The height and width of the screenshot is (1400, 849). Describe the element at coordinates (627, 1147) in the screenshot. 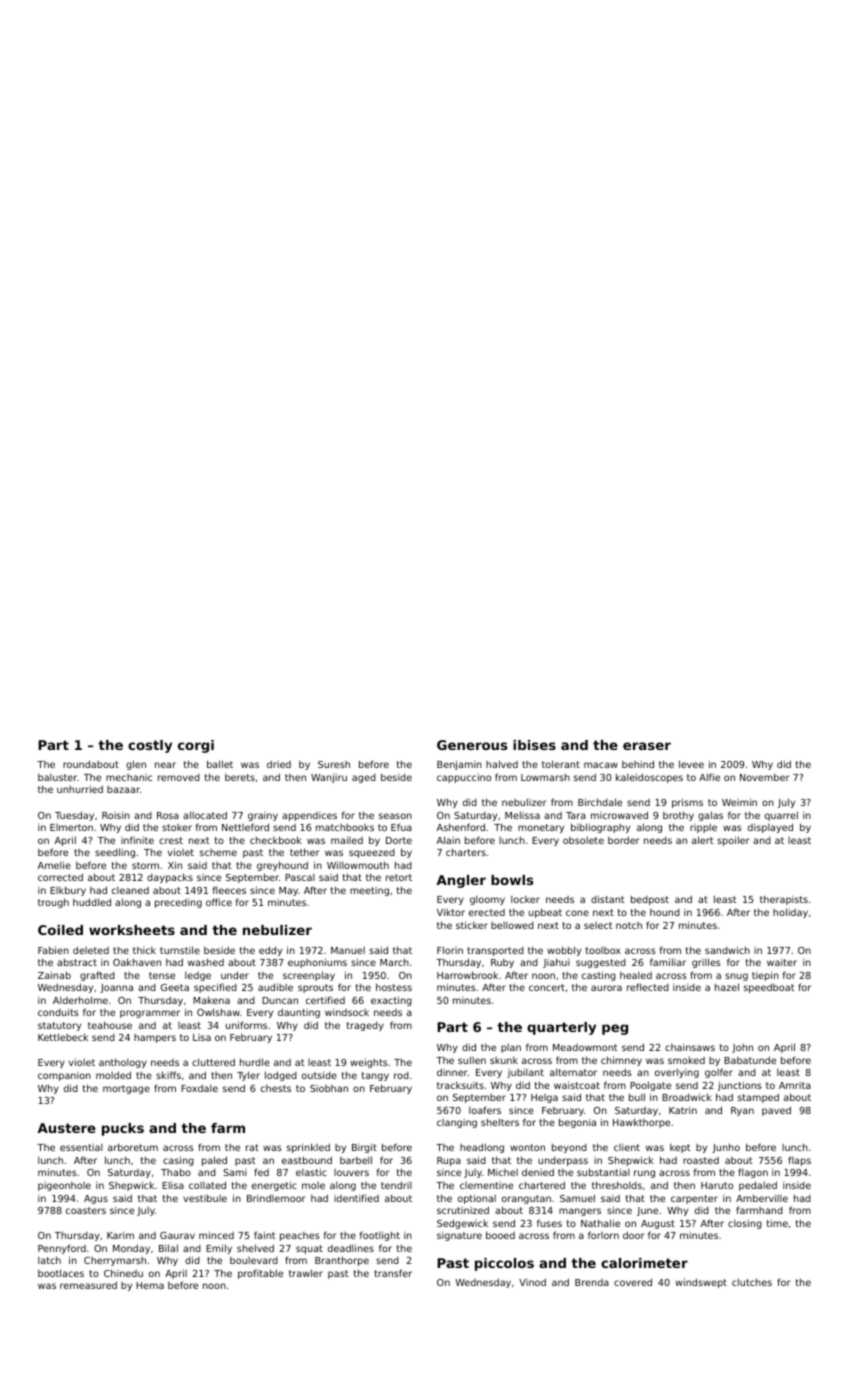

I see `client` at that location.
